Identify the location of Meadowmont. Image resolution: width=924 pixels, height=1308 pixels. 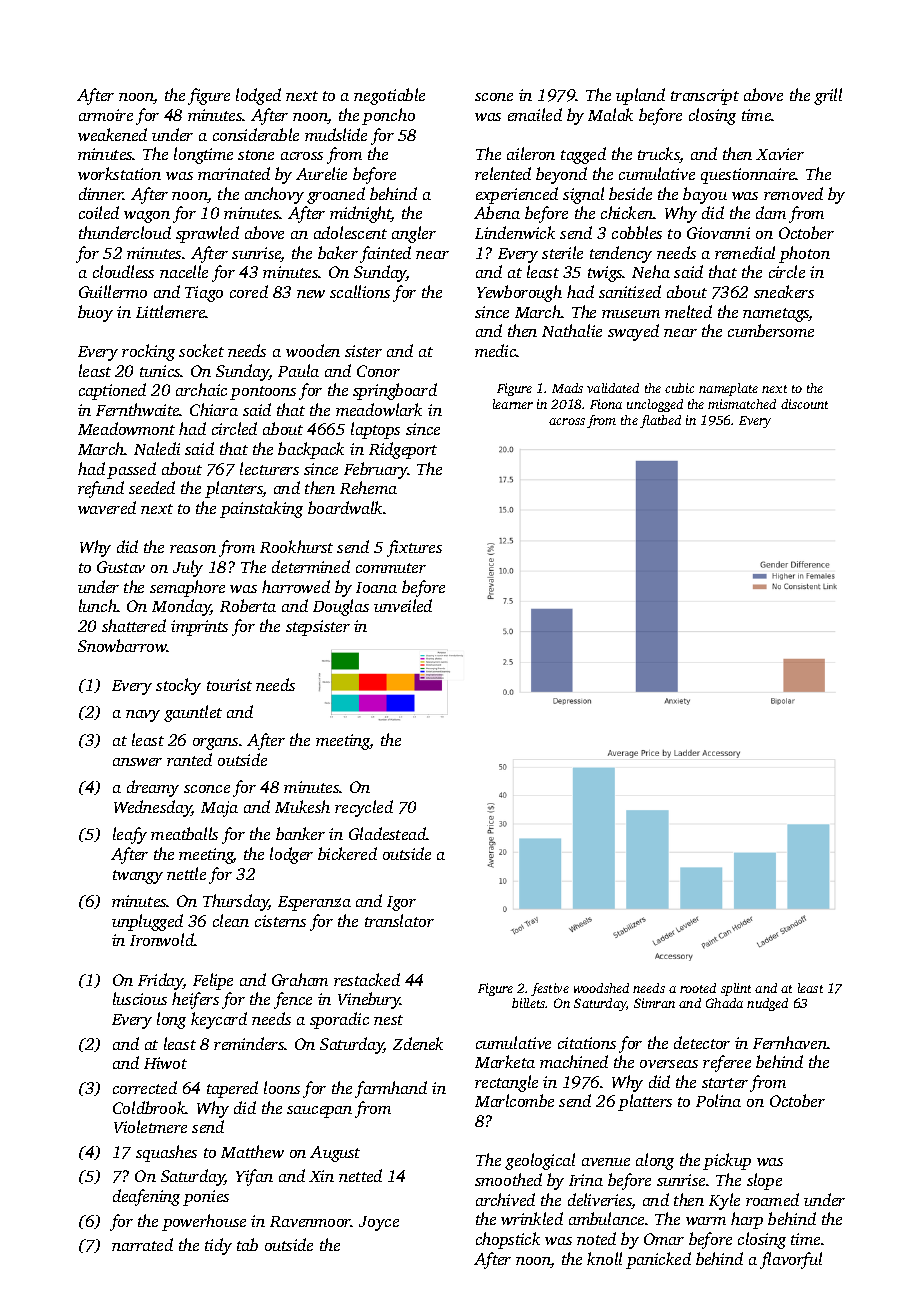
(126, 428).
